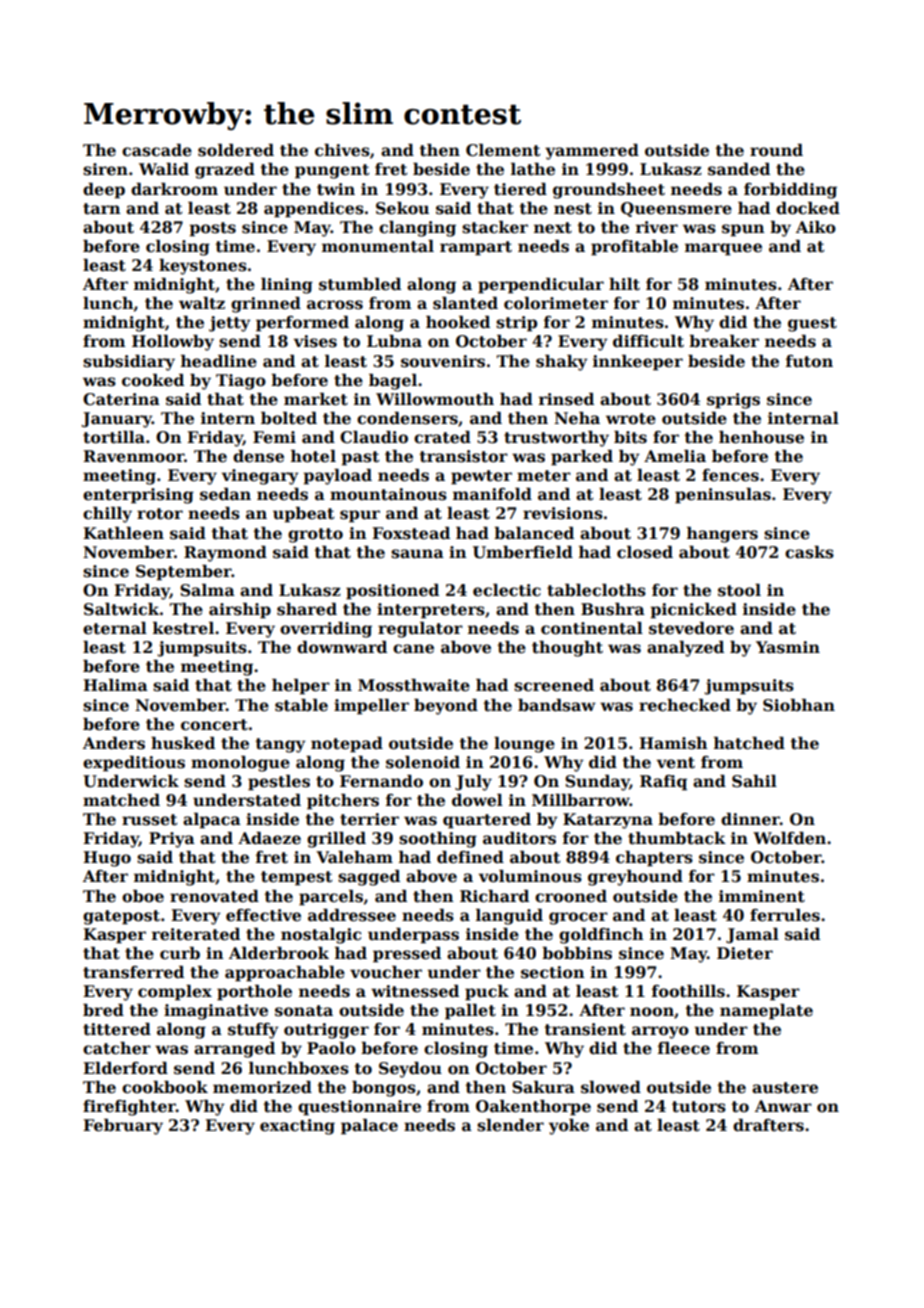 This image has height=1308, width=924. What do you see at coordinates (684, 1048) in the image?
I see `fleece` at bounding box center [684, 1048].
